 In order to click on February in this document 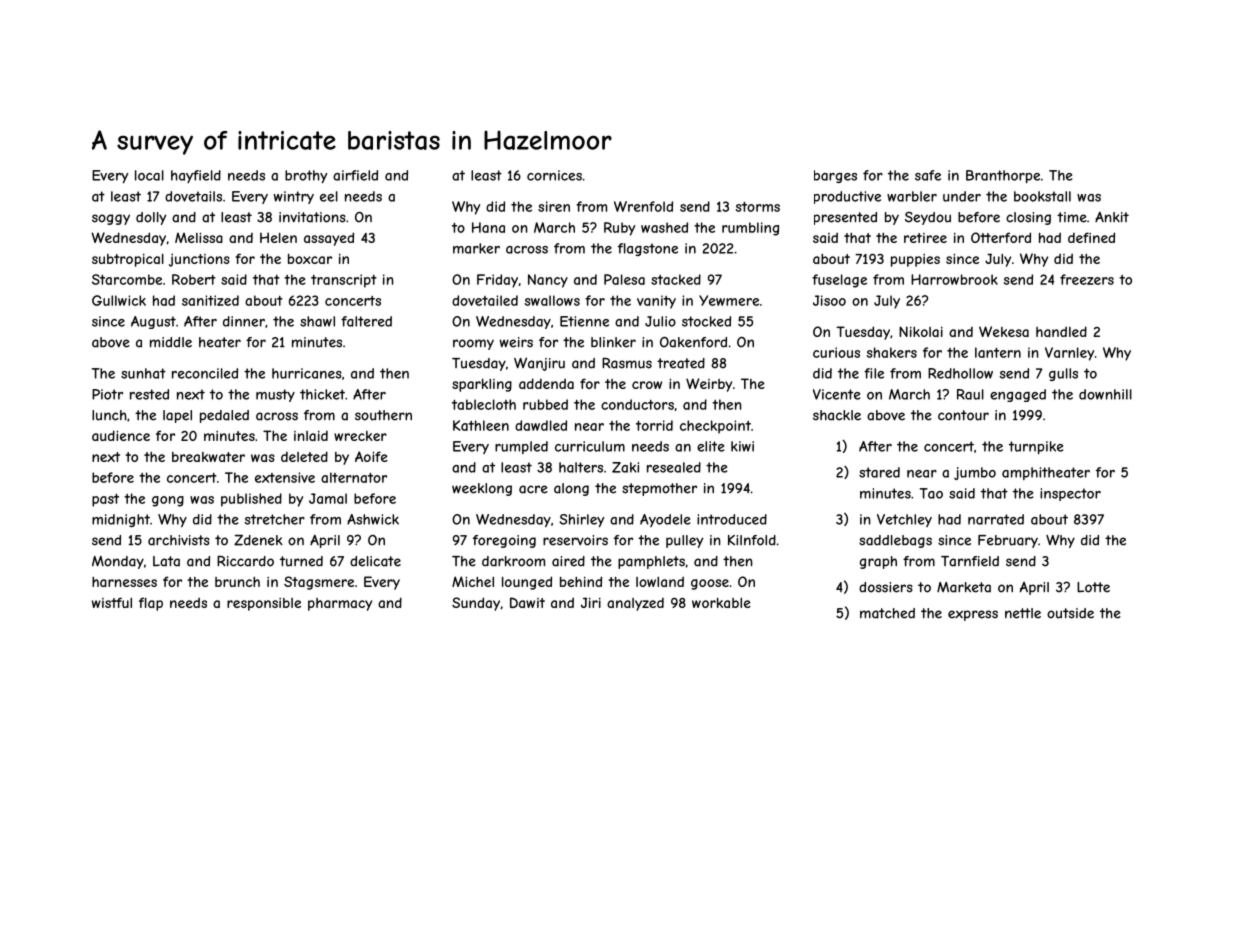, I will do `click(1008, 541)`.
